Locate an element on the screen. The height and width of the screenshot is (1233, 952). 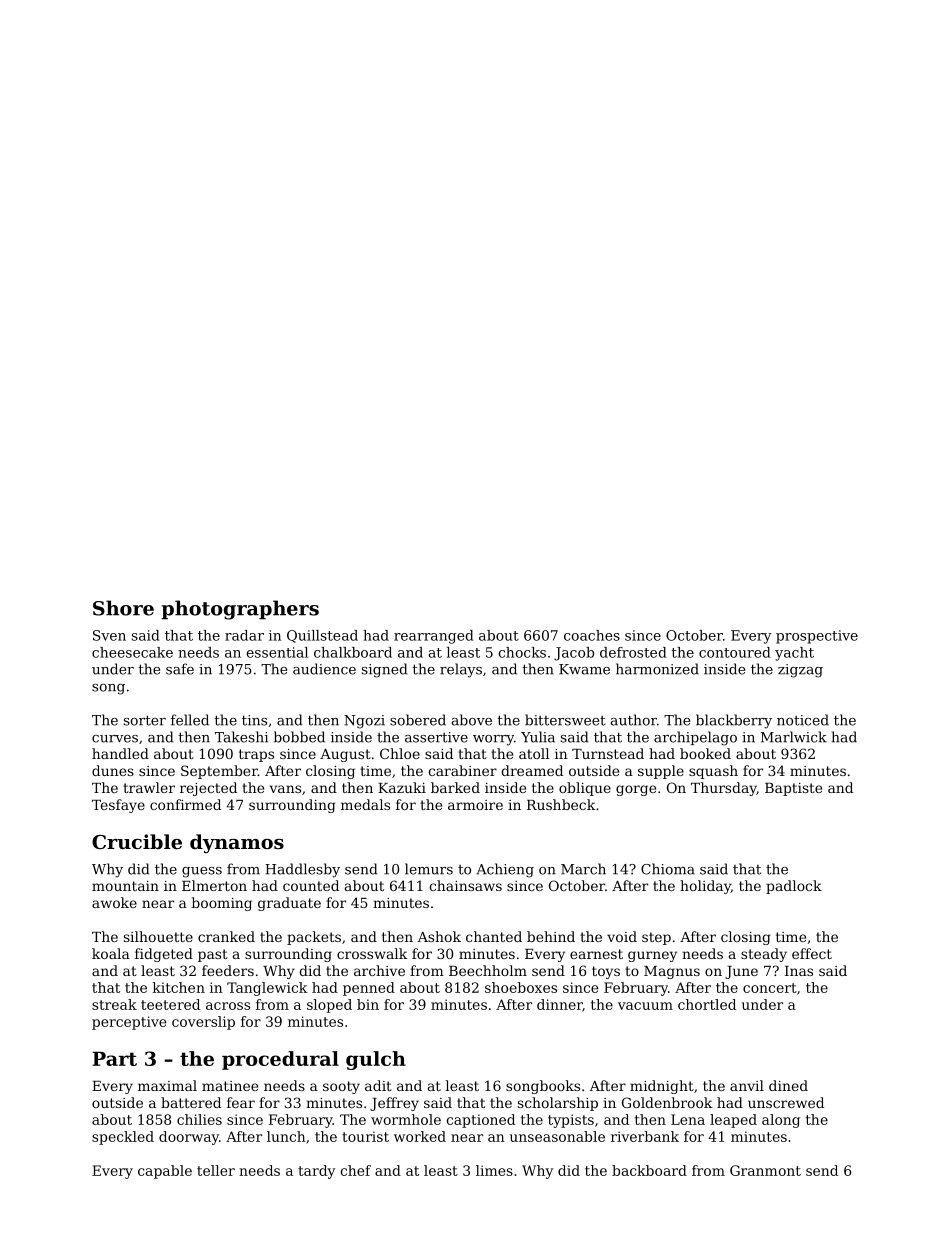
wormhole is located at coordinates (406, 1119).
